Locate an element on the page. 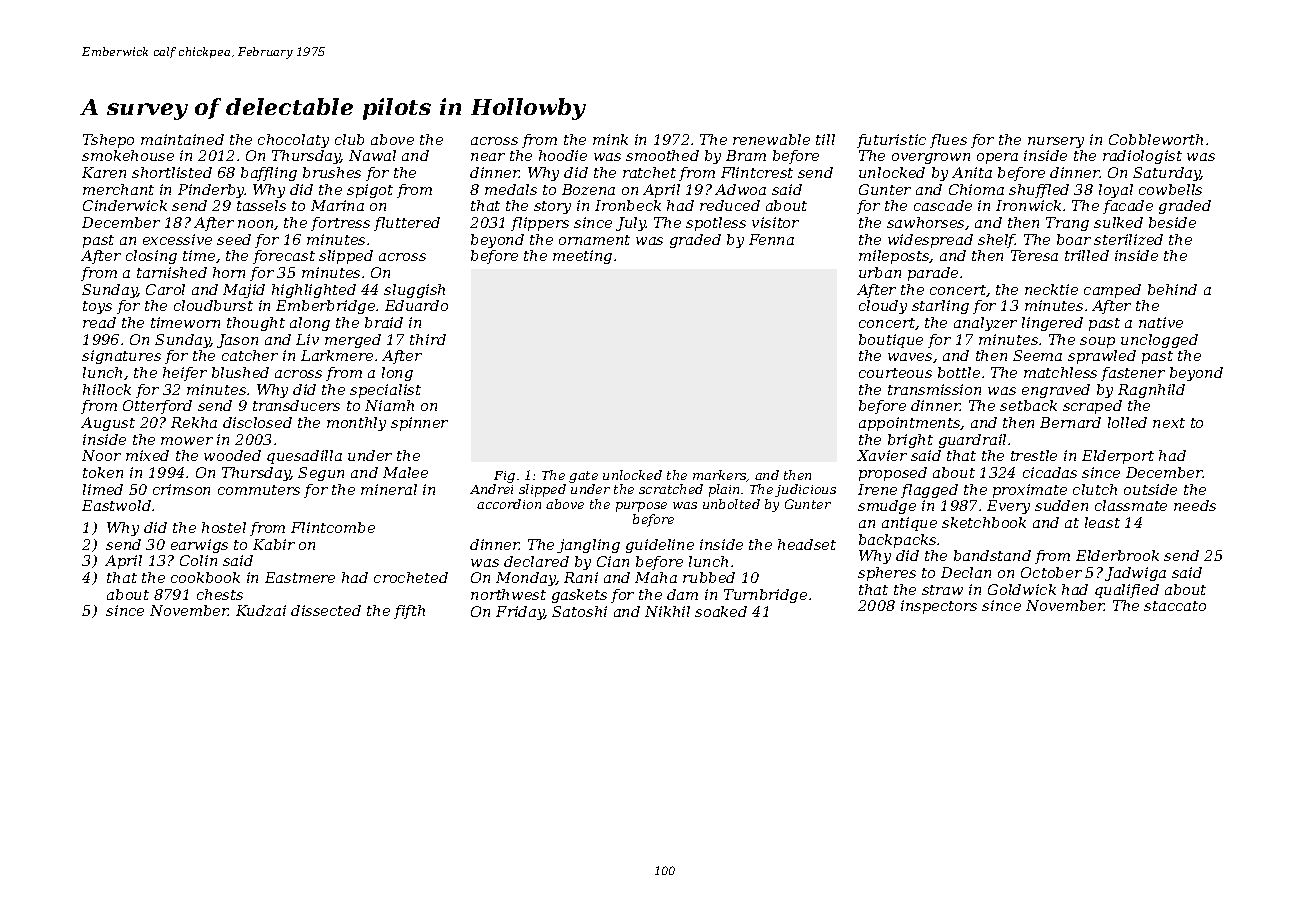 The image size is (1308, 924). trilled is located at coordinates (1087, 255).
